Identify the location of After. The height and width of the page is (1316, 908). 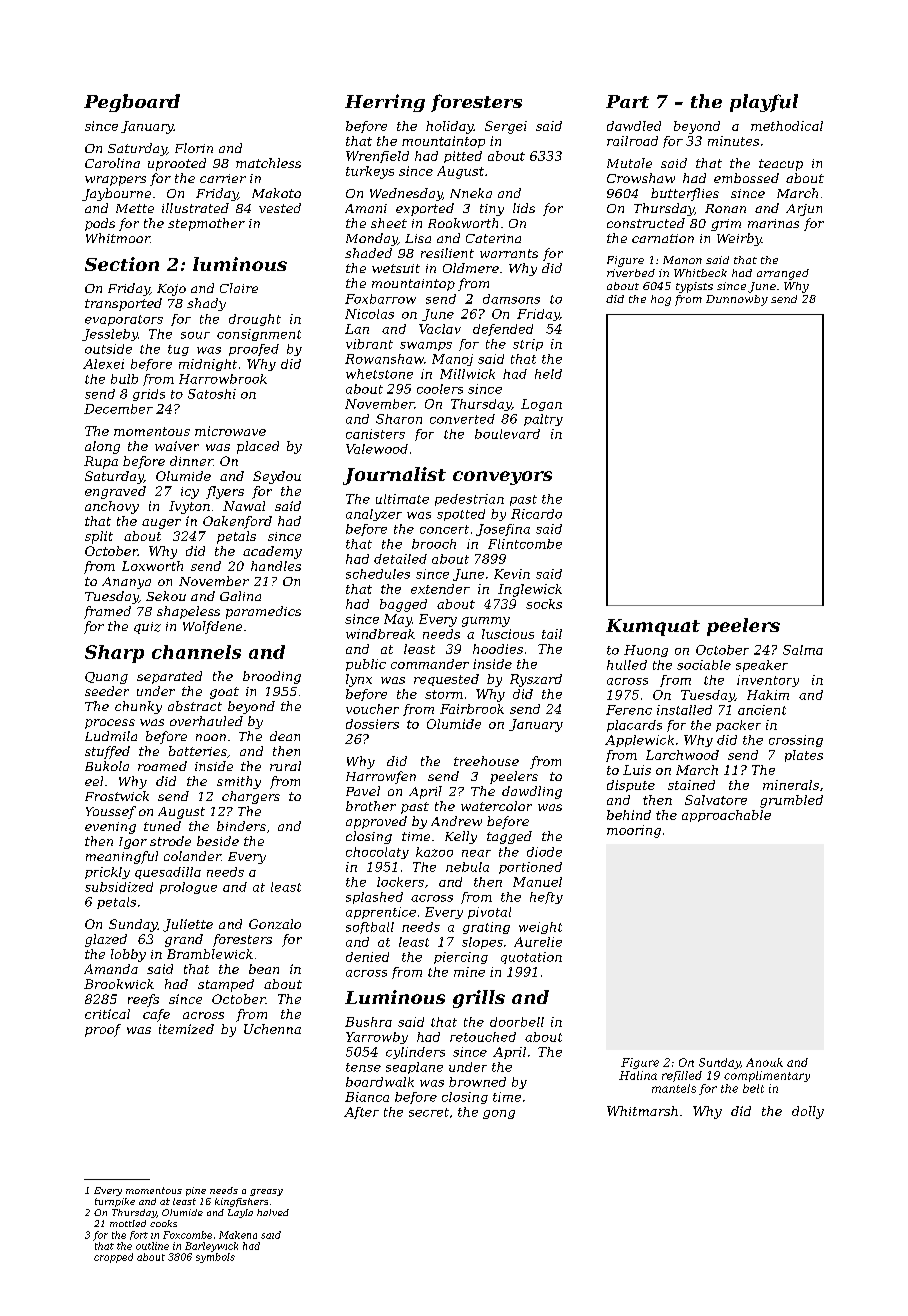
(361, 1113).
